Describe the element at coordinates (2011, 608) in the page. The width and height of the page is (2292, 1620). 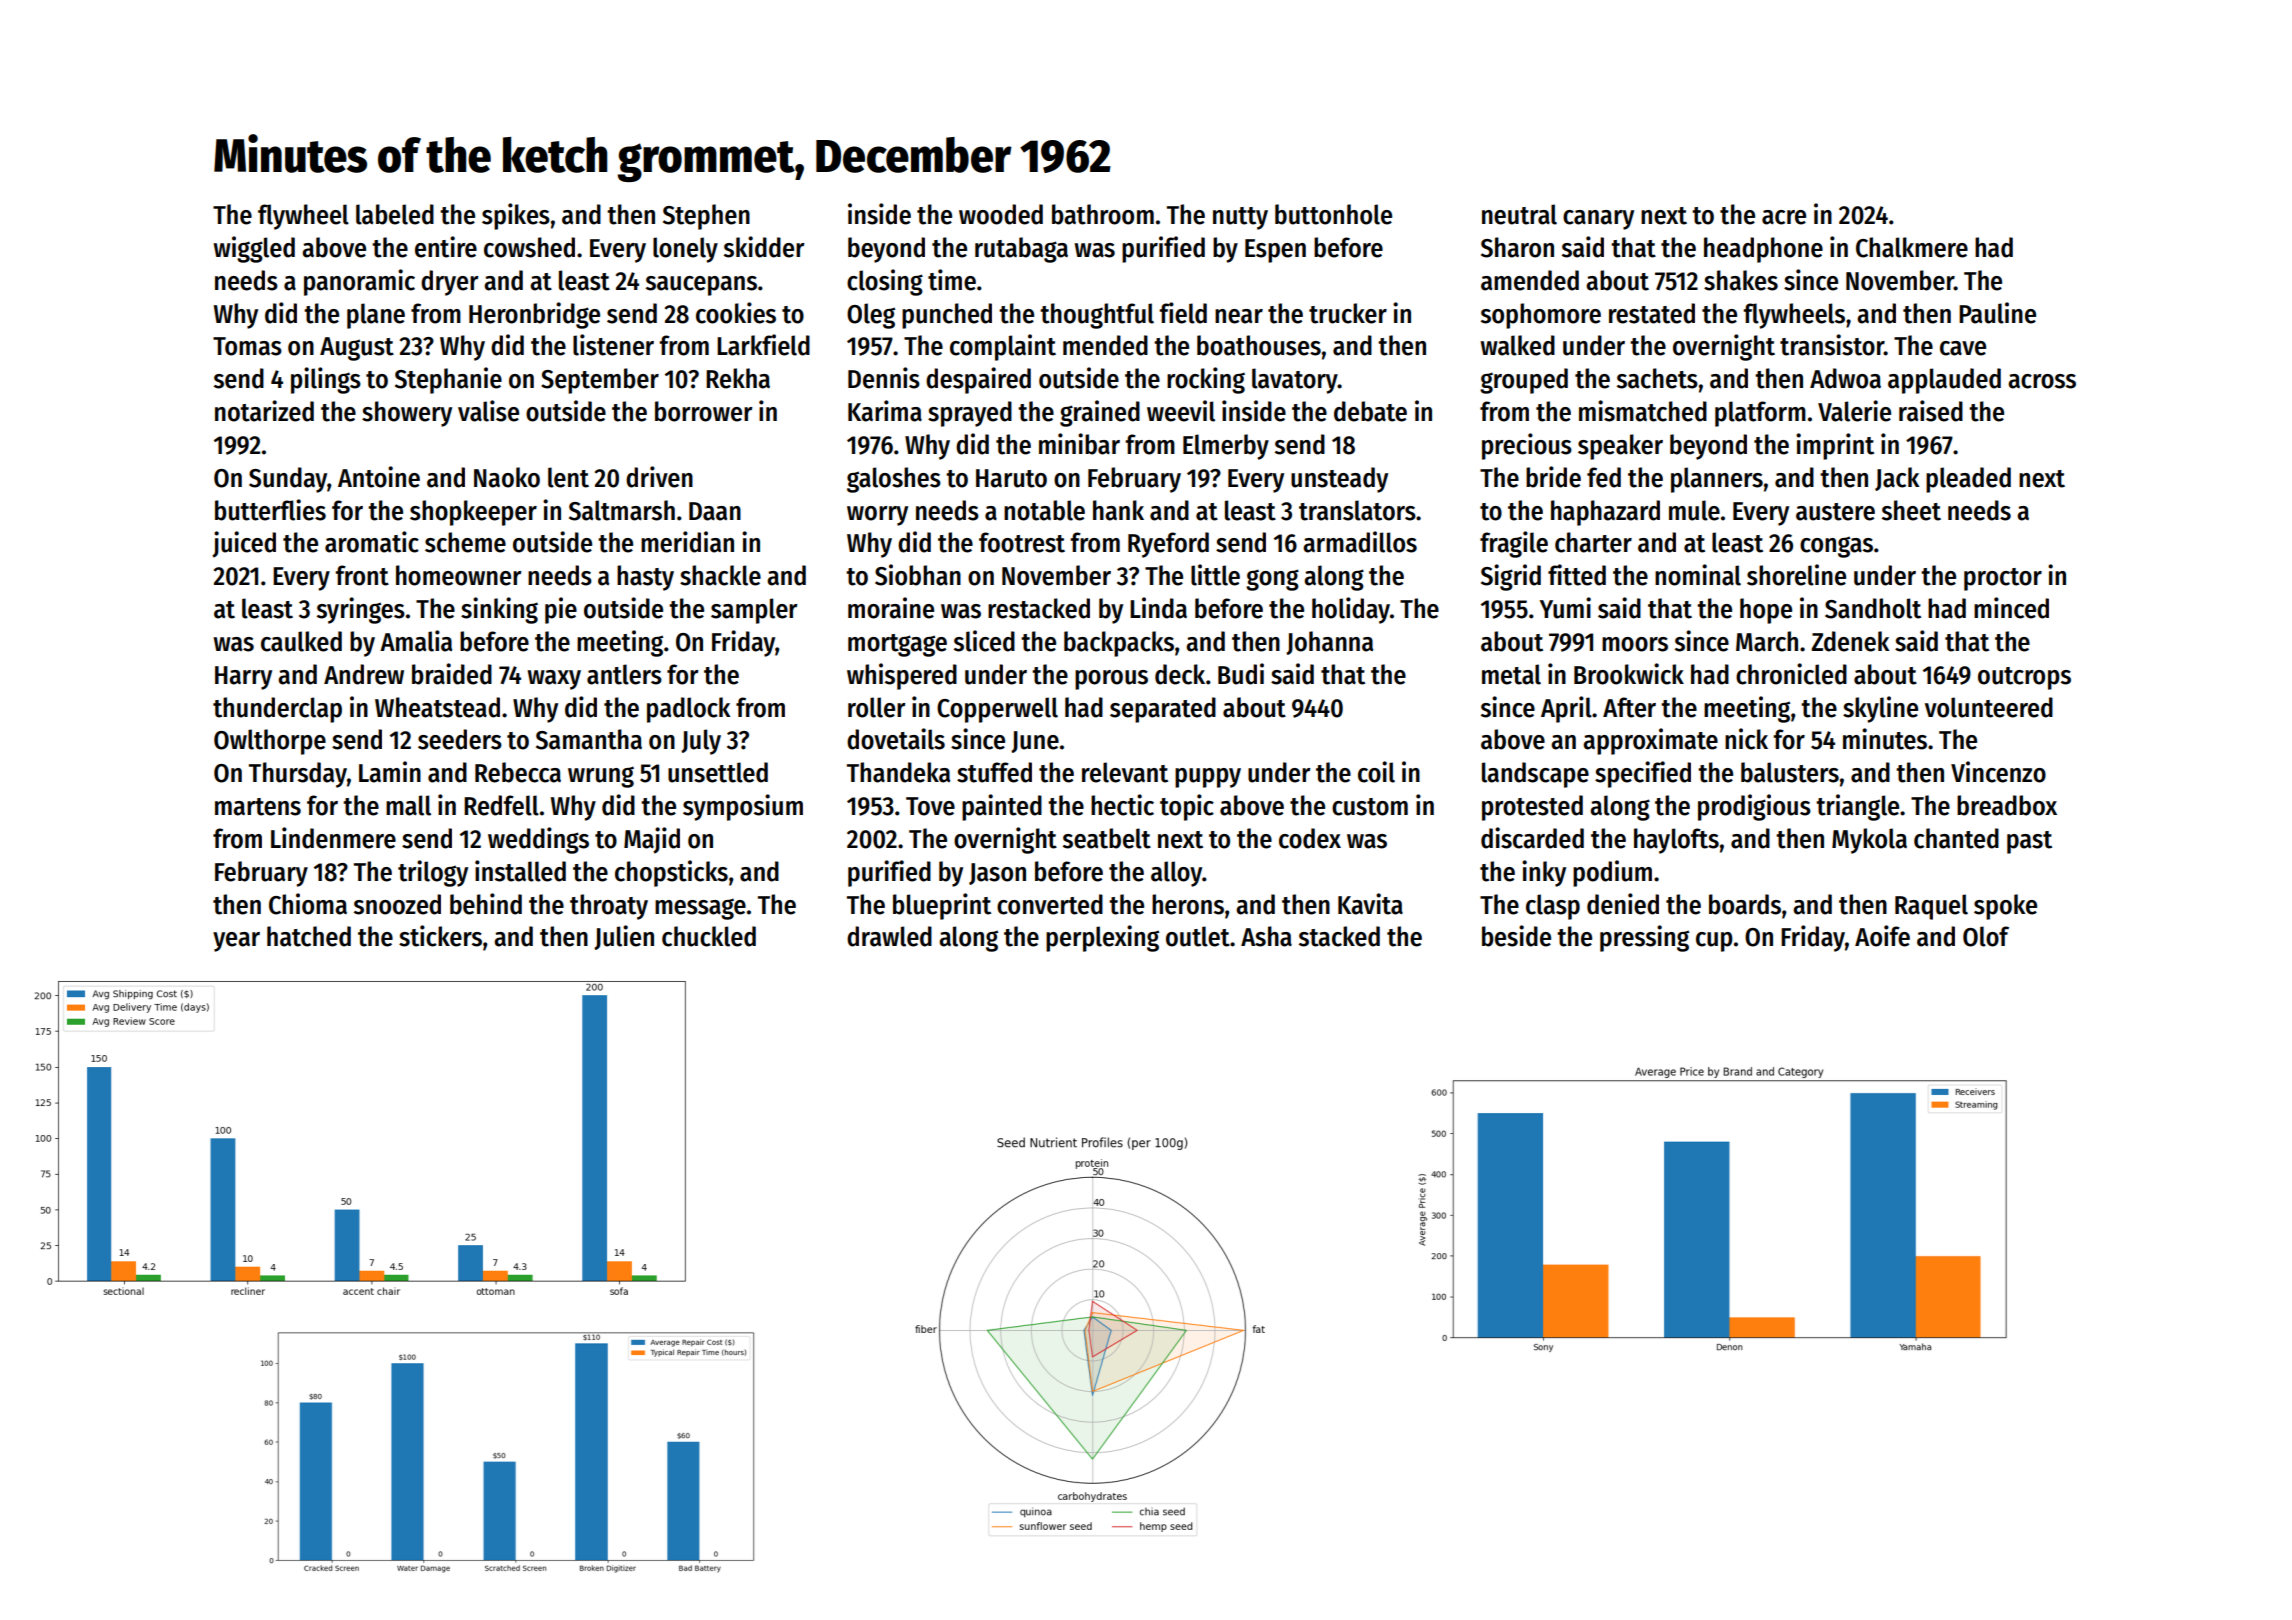
I see `minced` at that location.
